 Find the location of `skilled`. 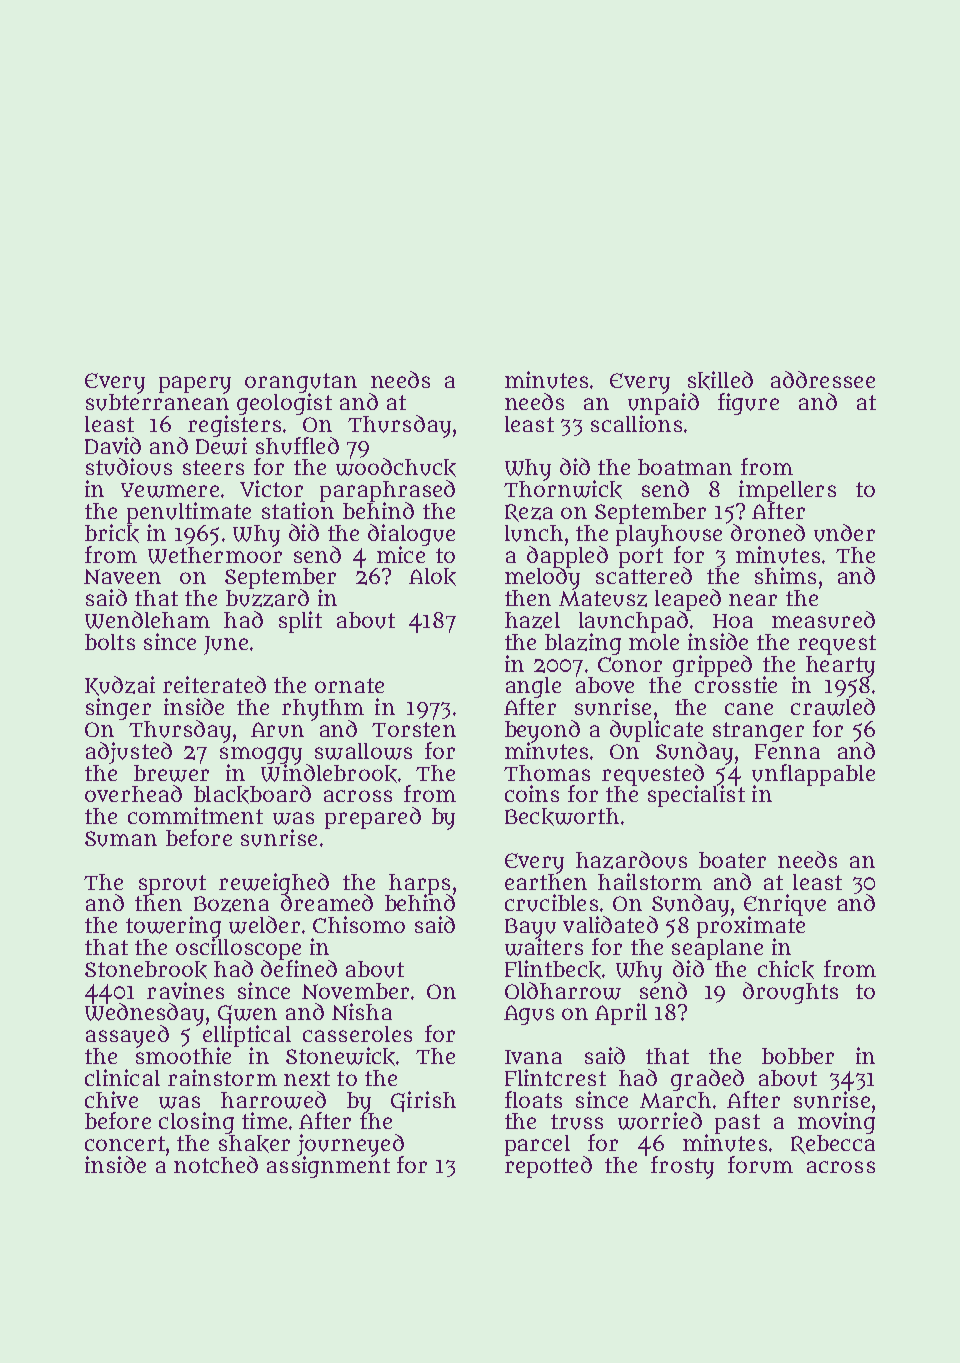

skilled is located at coordinates (720, 380).
